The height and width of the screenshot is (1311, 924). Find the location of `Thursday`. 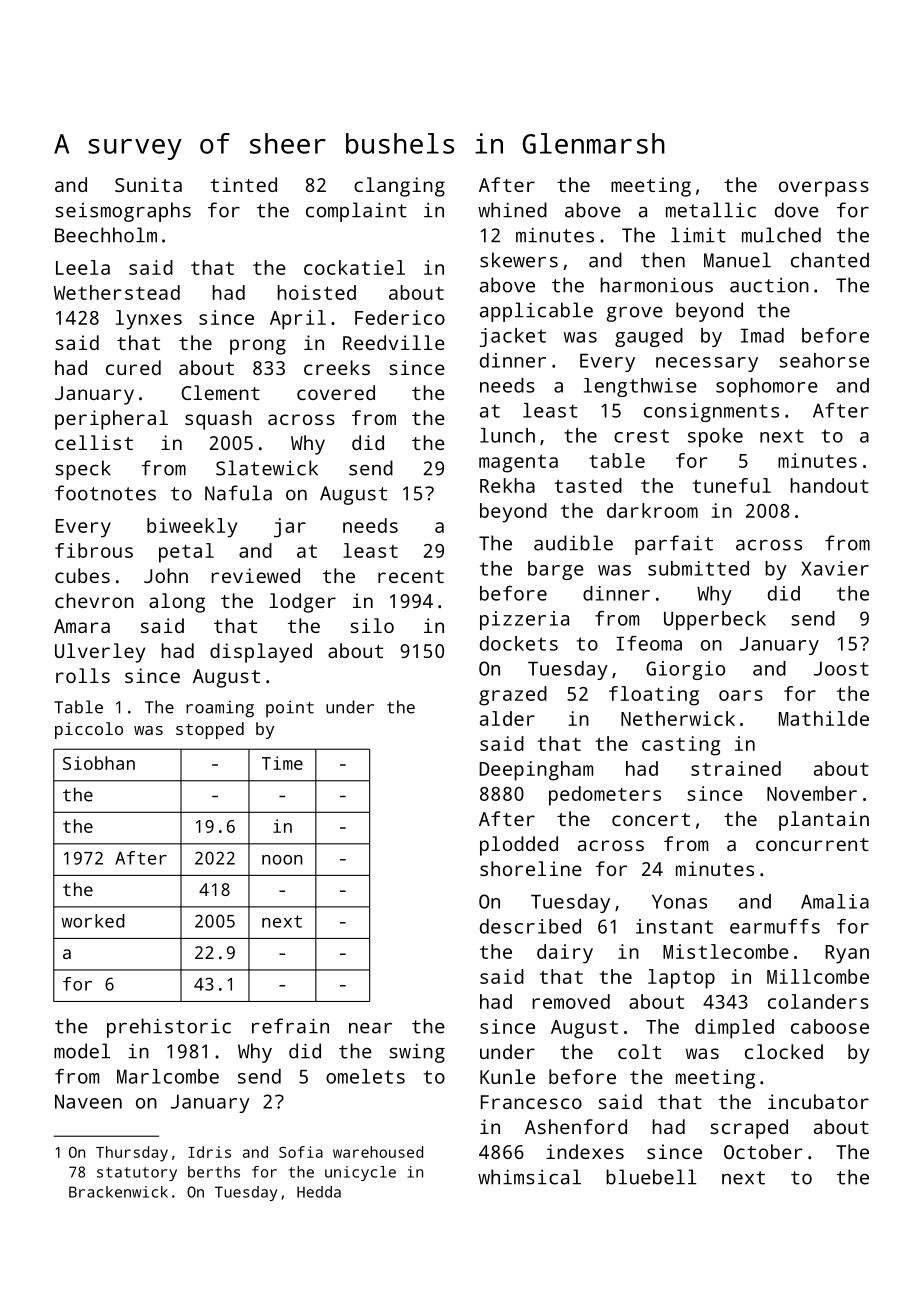

Thursday is located at coordinates (132, 1154).
